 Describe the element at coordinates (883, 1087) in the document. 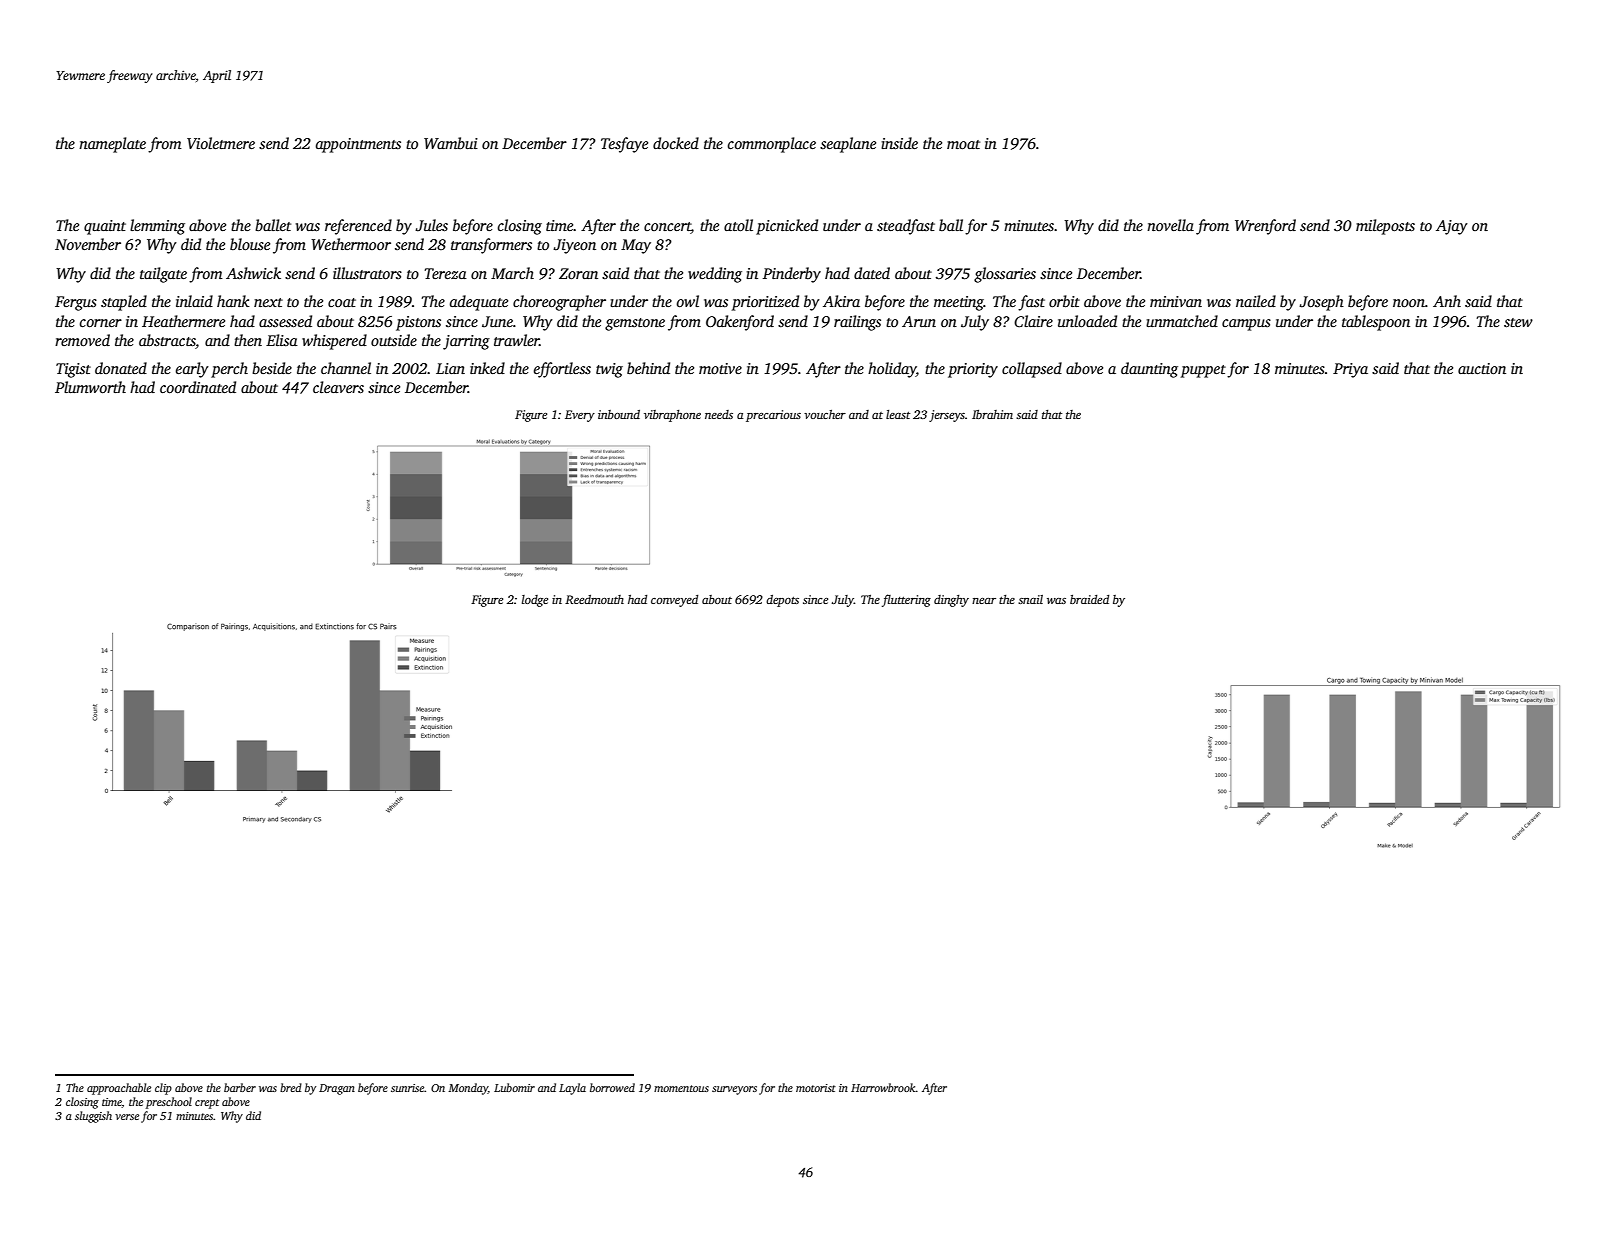

I see `Harrowbrook` at that location.
